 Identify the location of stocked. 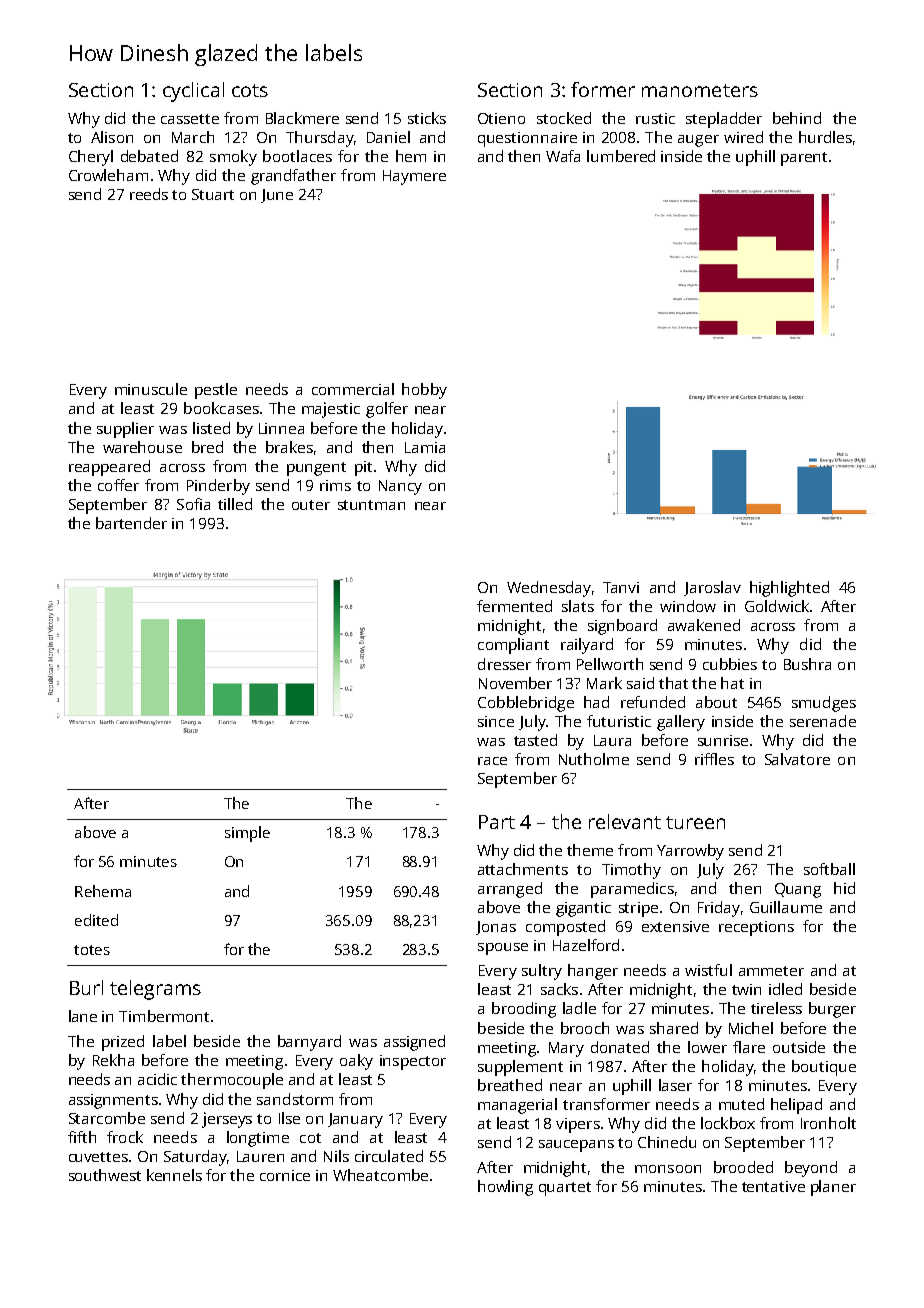
(564, 118).
